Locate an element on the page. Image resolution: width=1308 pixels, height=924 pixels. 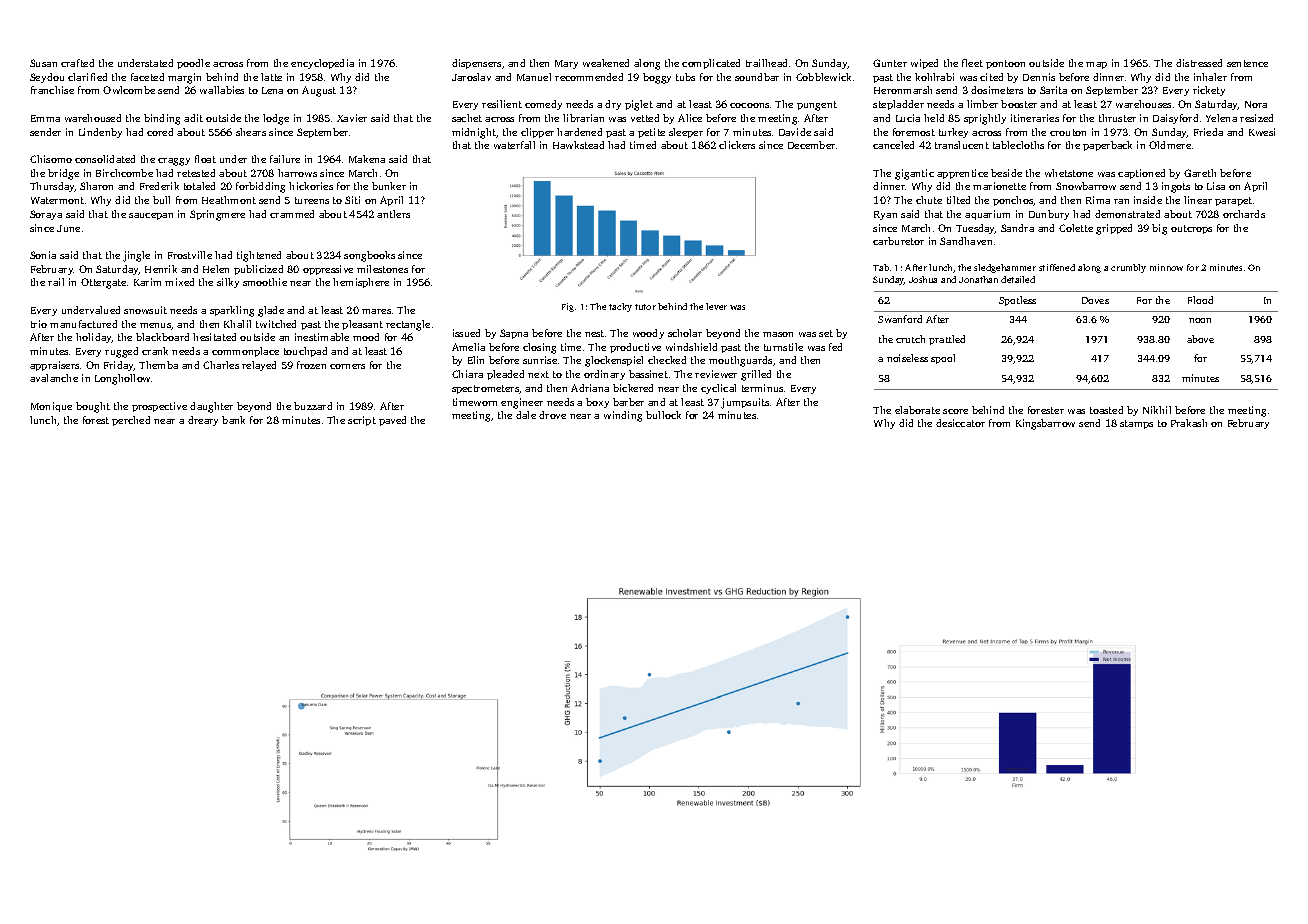
sleeper is located at coordinates (686, 133).
